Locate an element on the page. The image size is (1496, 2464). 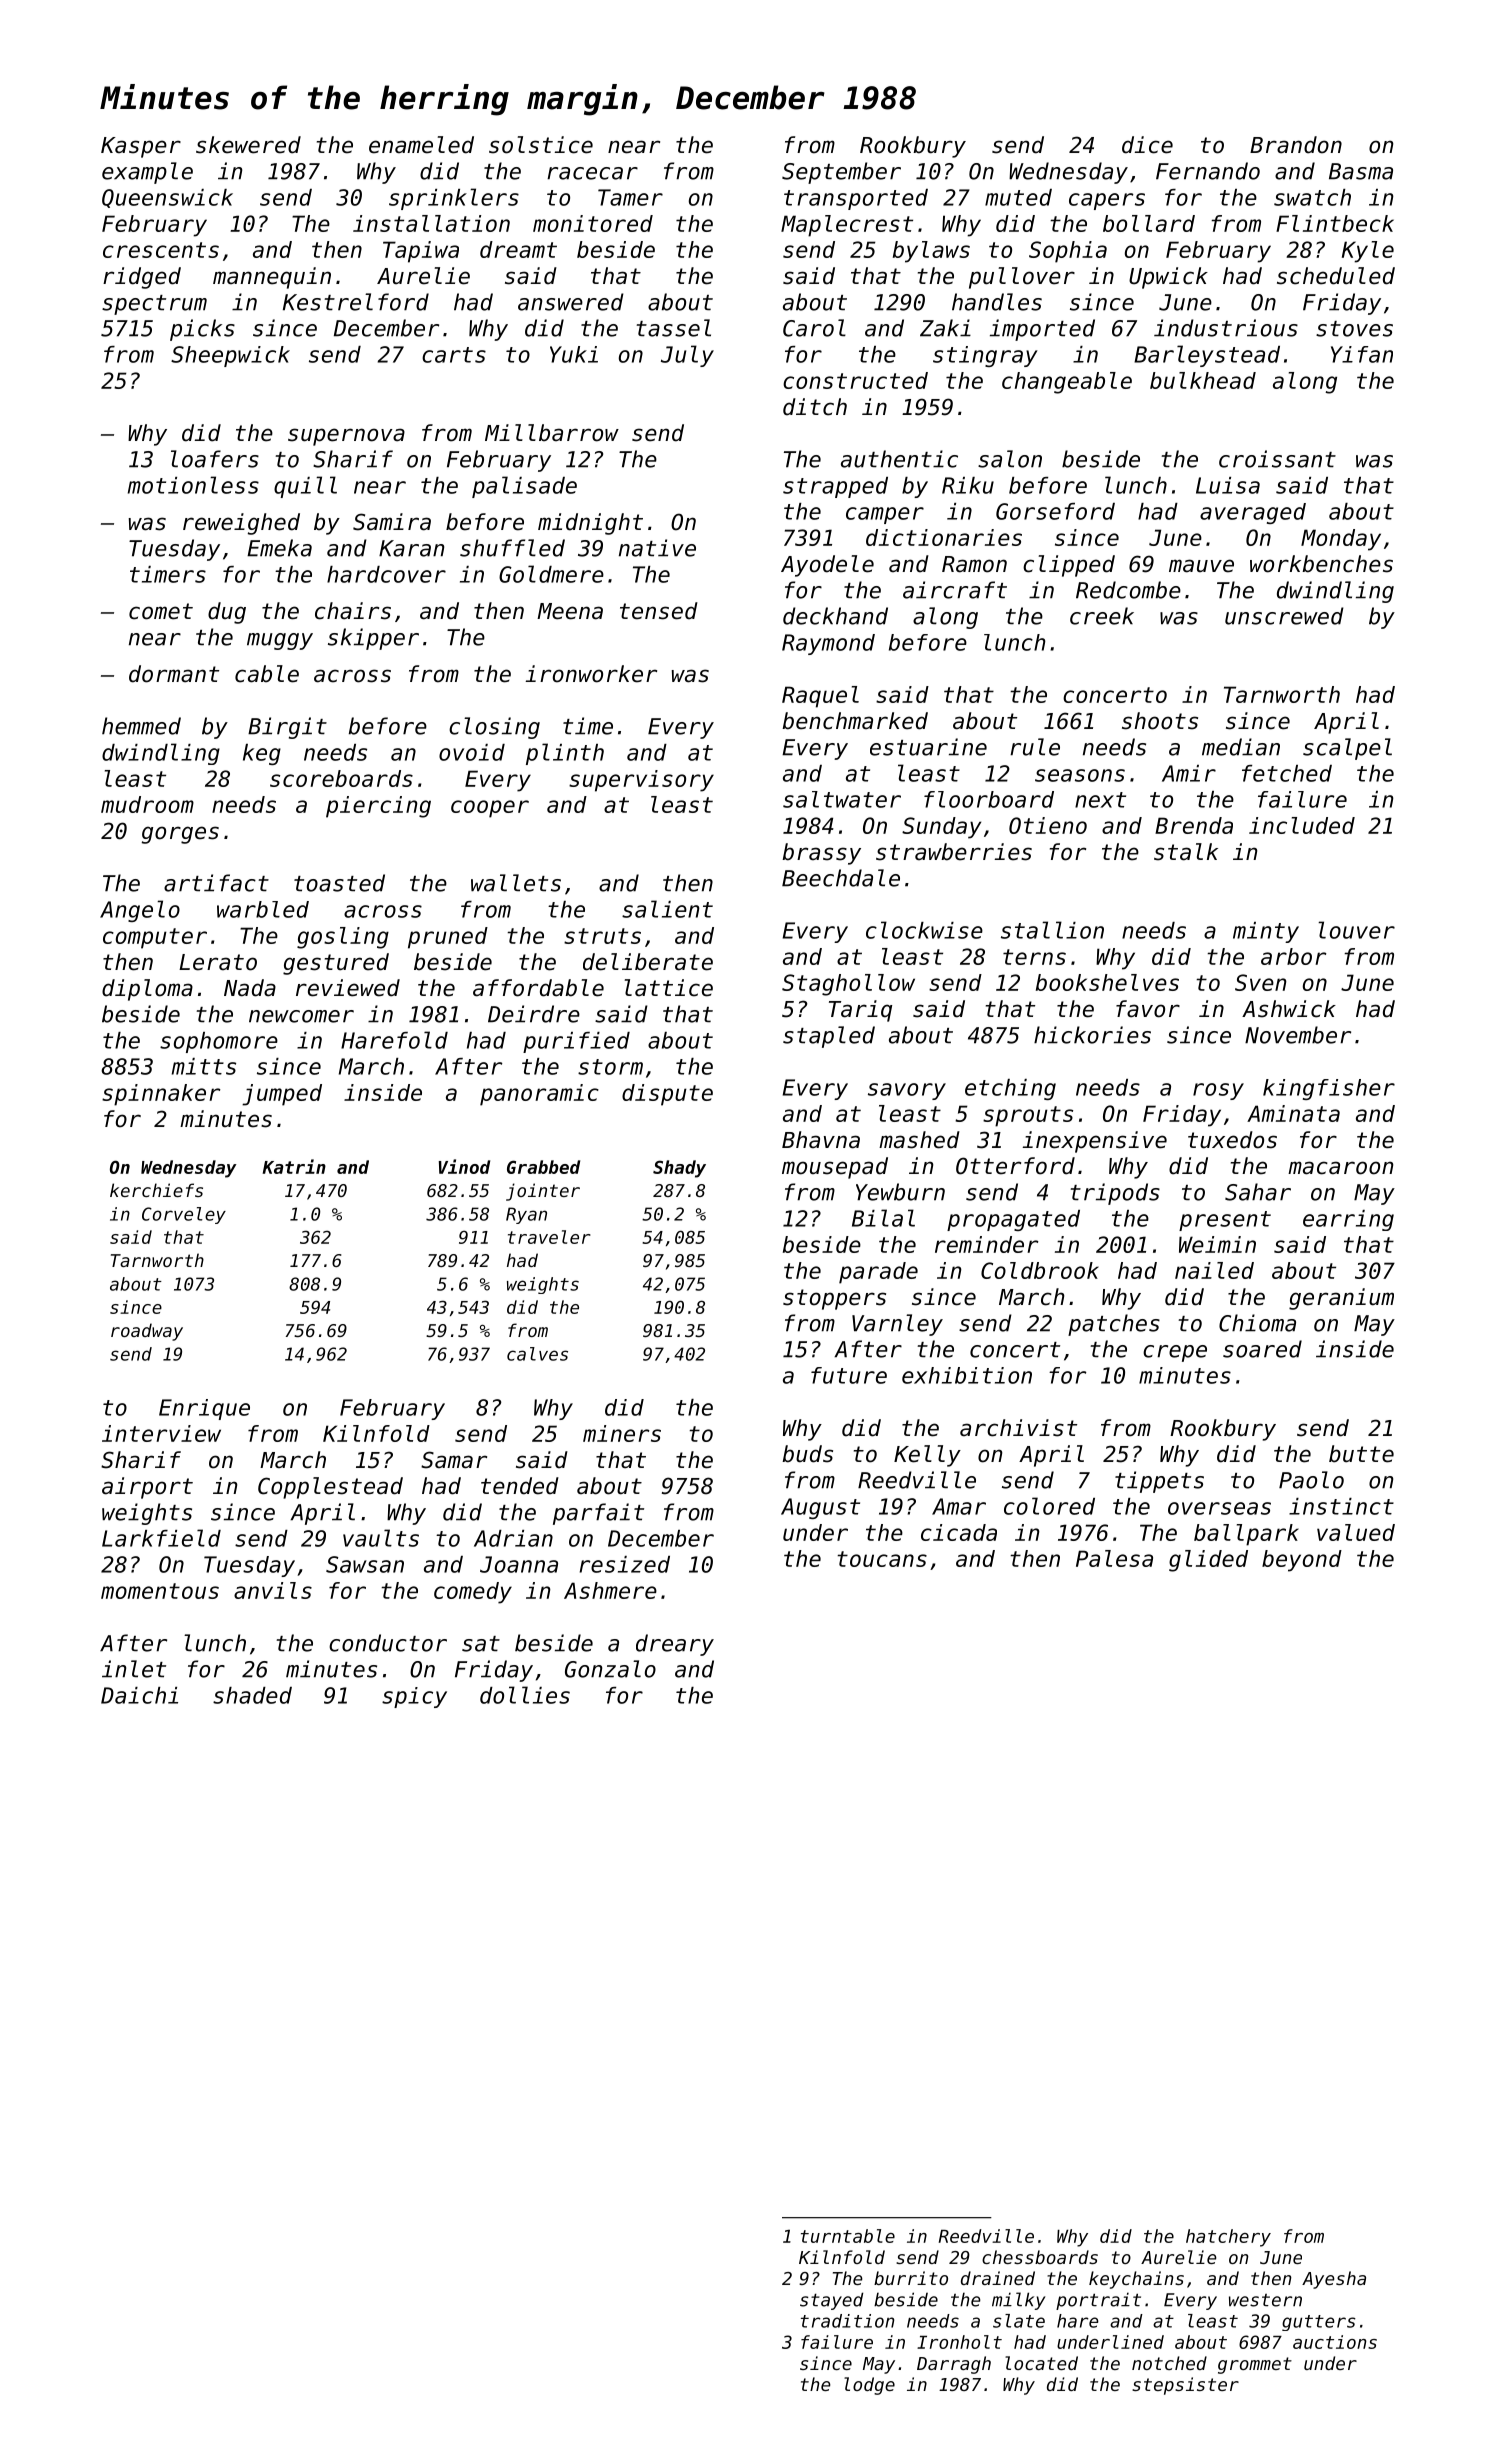
fetched is located at coordinates (1287, 773).
